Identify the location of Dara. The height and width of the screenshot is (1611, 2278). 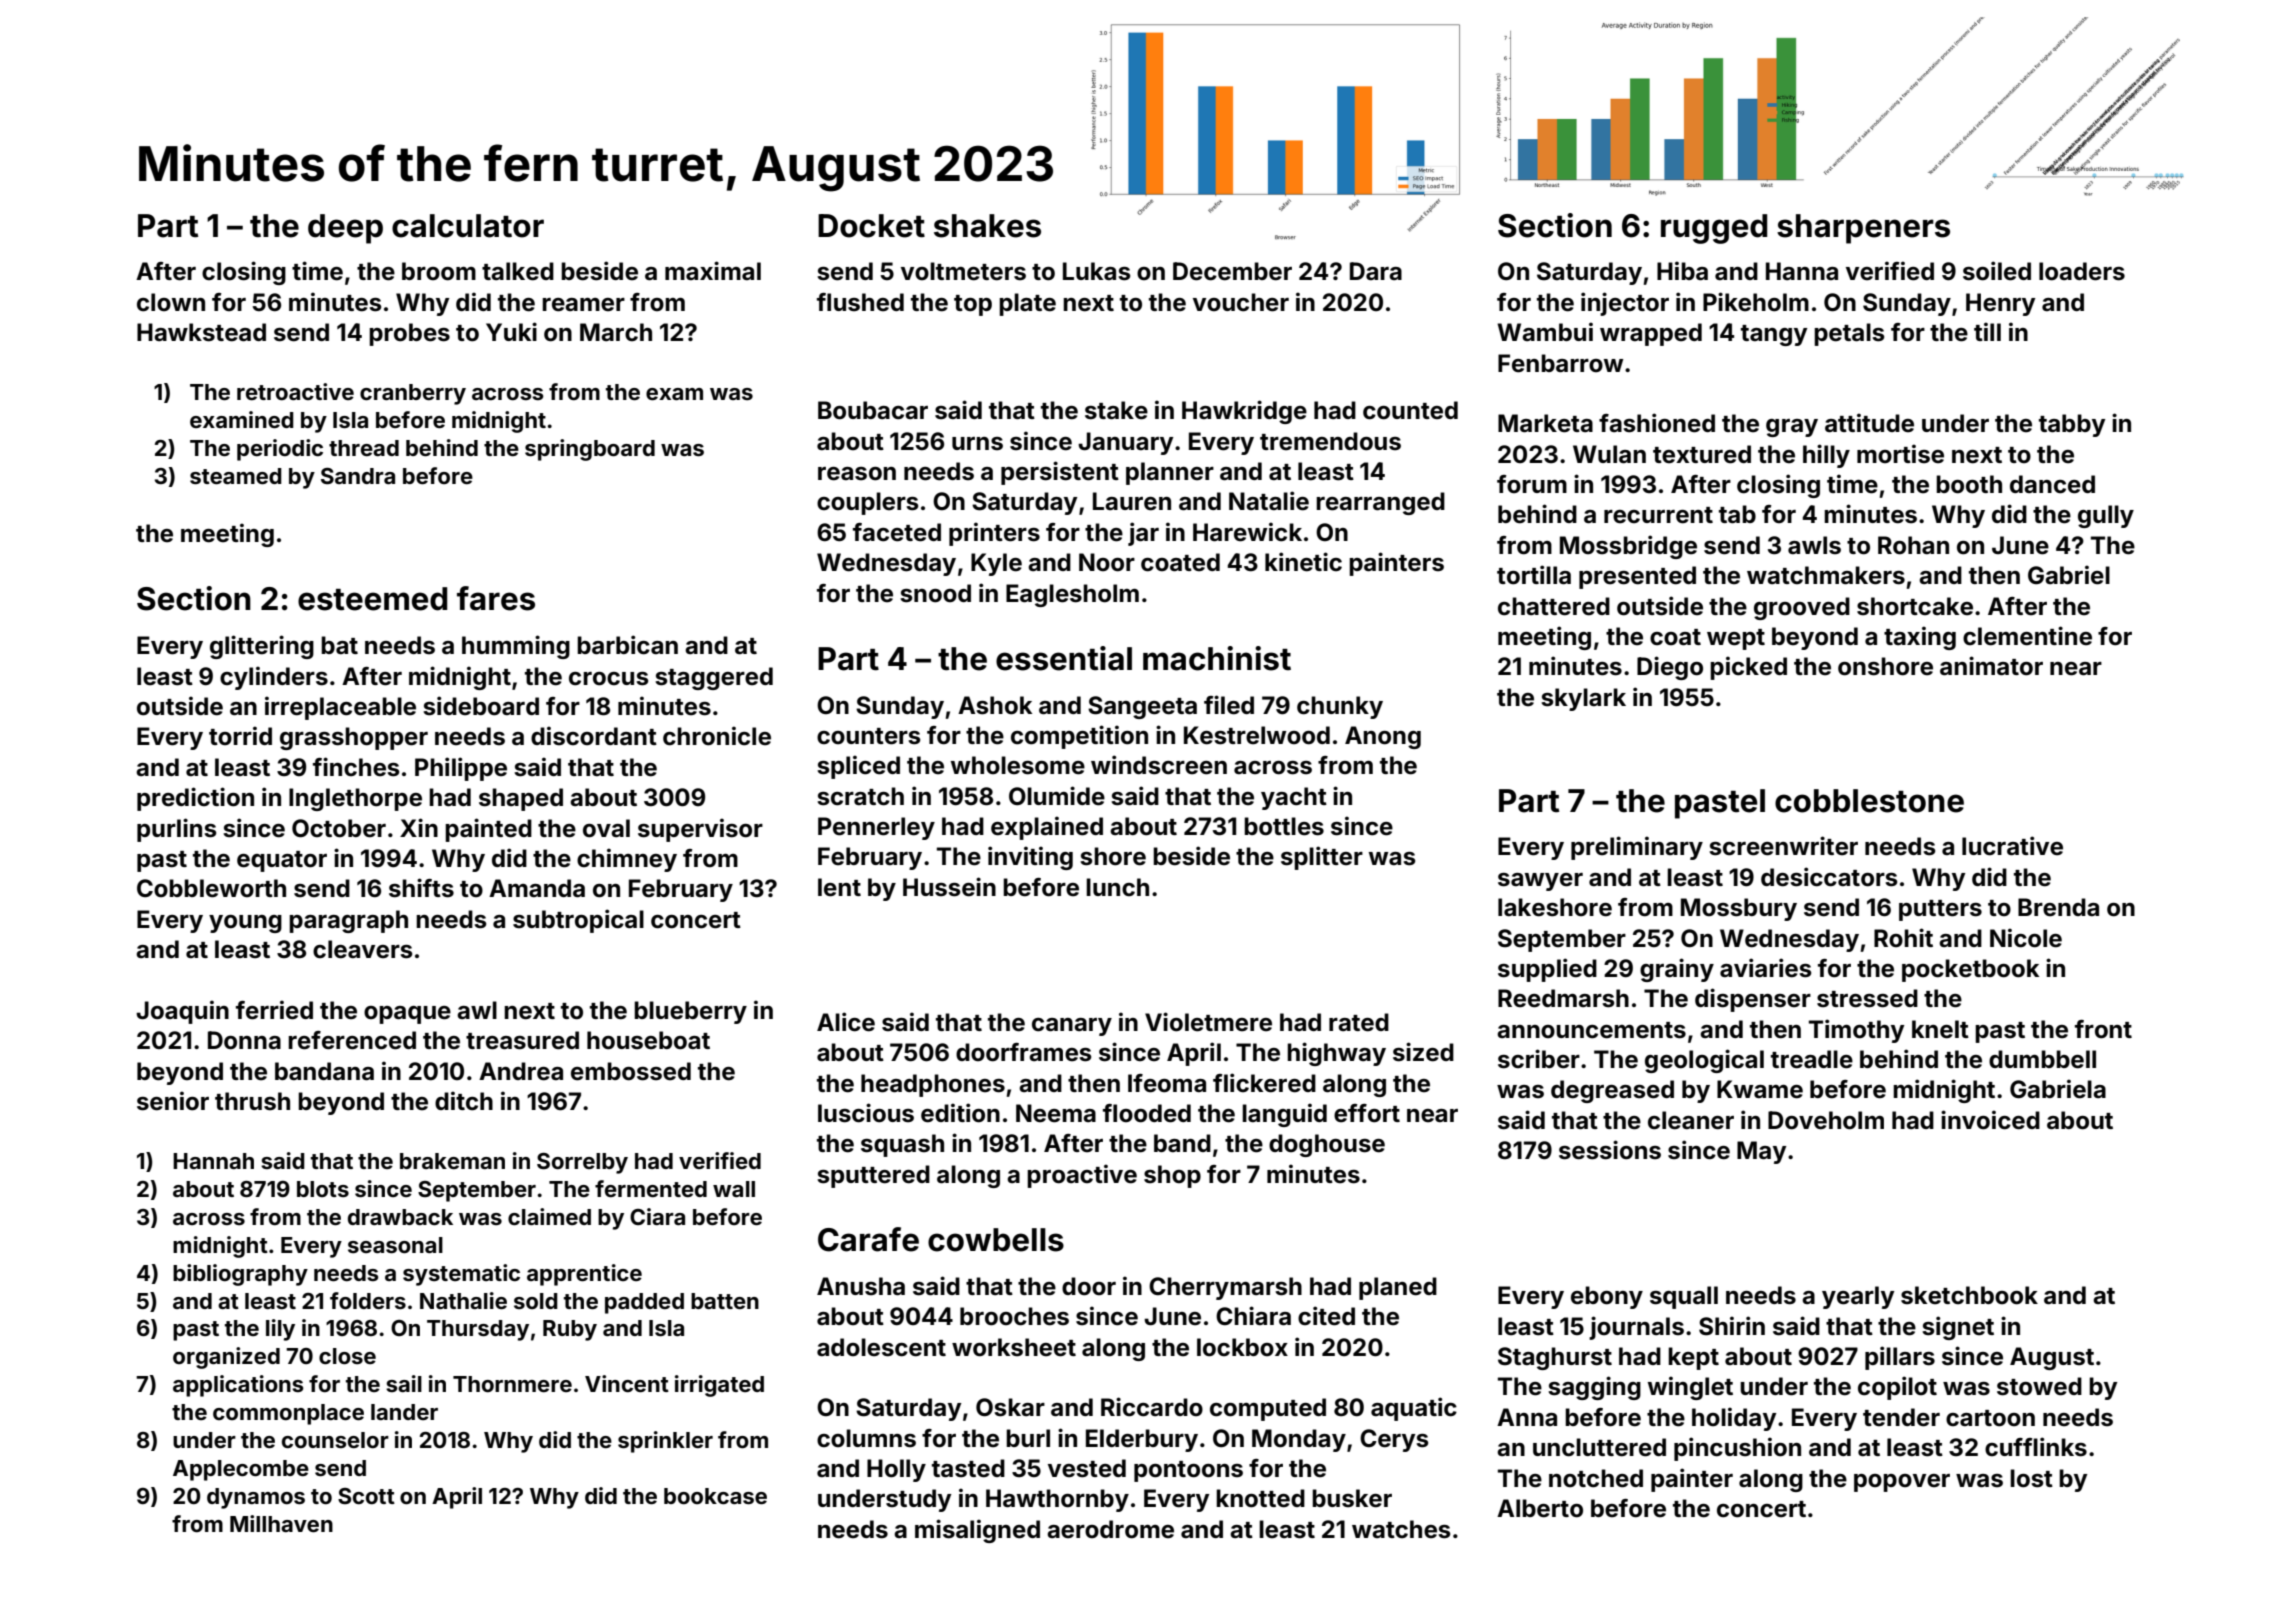
(1376, 271).
